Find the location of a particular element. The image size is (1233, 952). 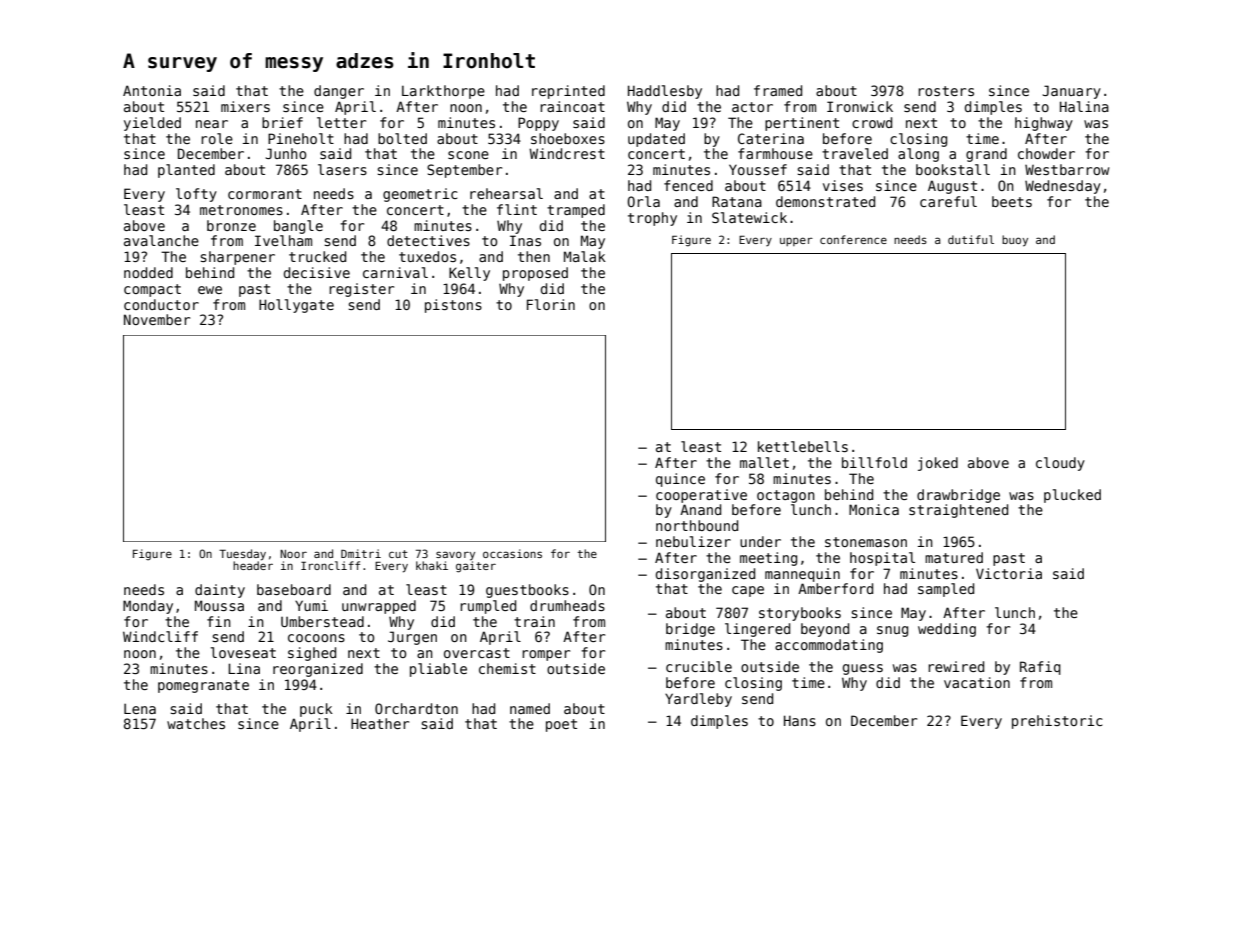

cloudy is located at coordinates (1060, 464).
